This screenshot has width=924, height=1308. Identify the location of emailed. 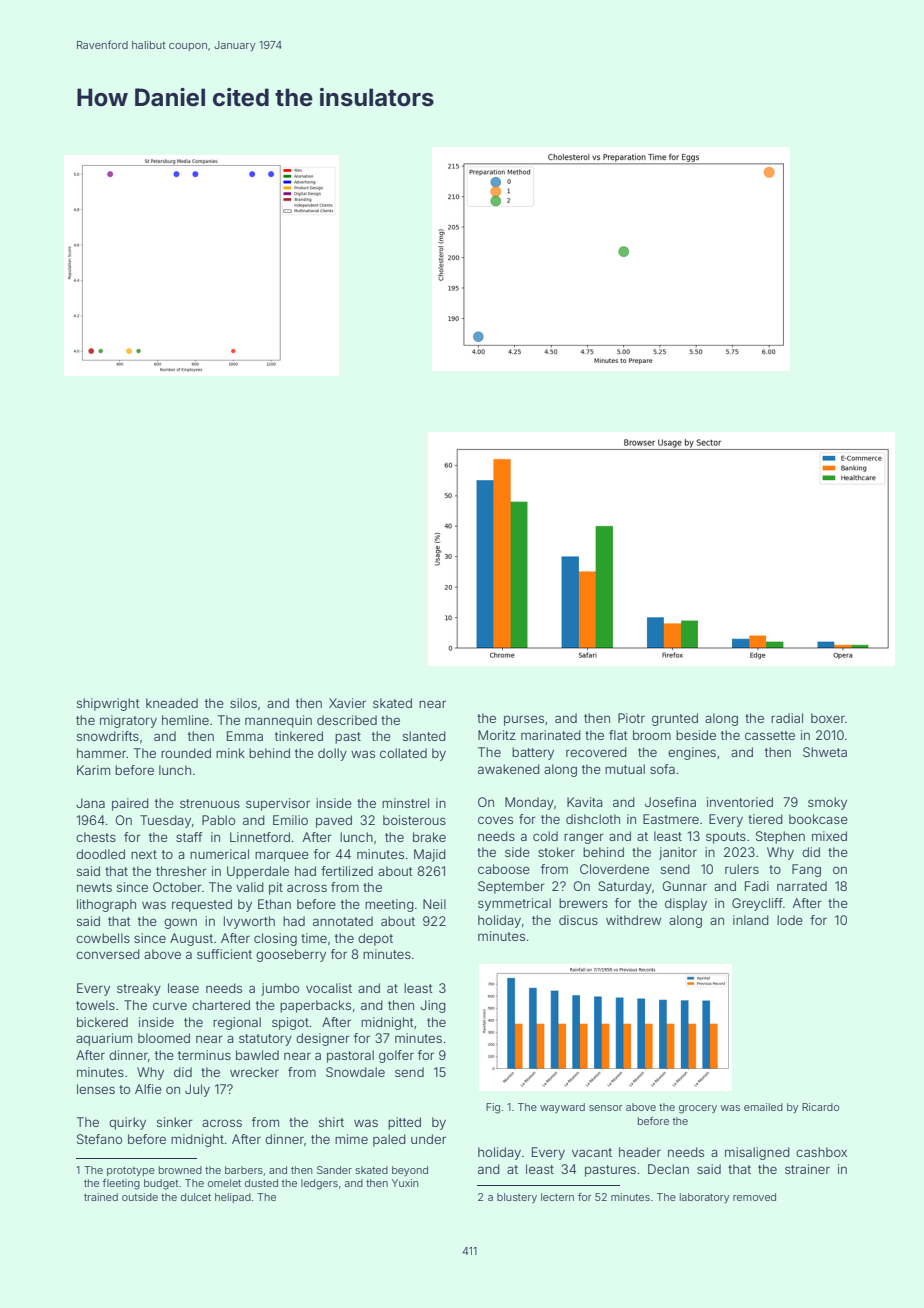
(763, 1107).
